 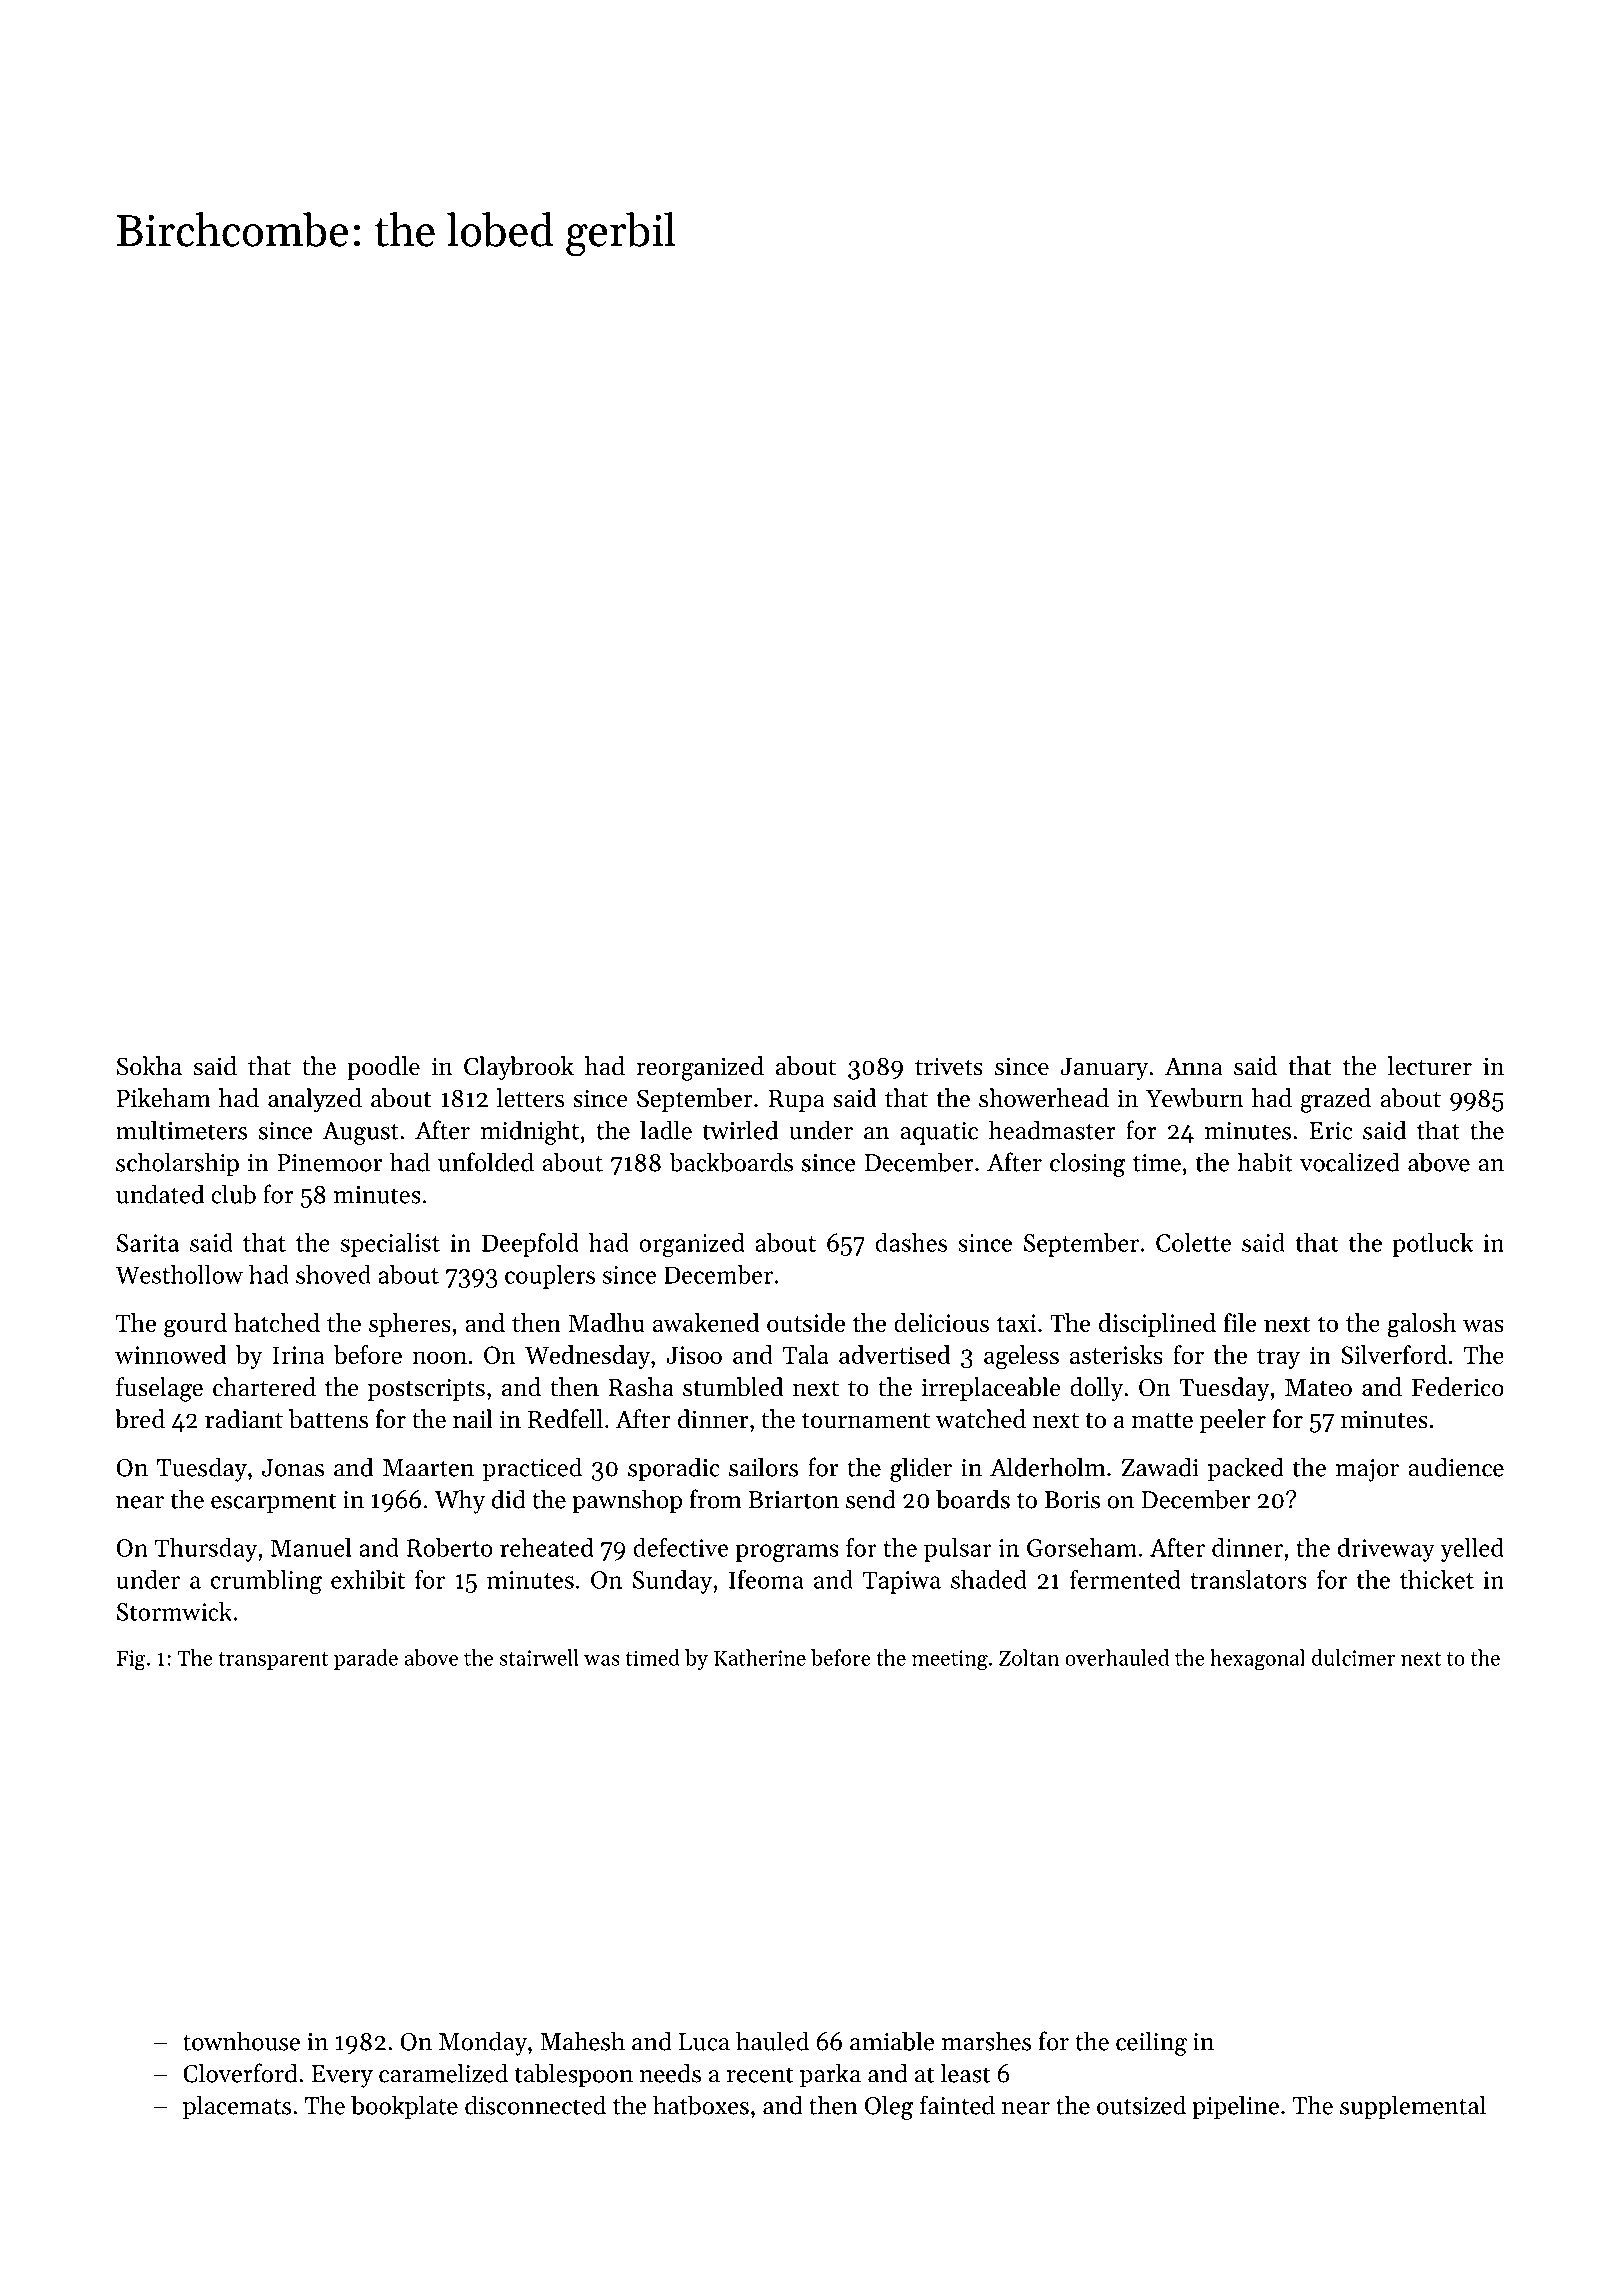 What do you see at coordinates (1386, 1550) in the screenshot?
I see `driveway` at bounding box center [1386, 1550].
